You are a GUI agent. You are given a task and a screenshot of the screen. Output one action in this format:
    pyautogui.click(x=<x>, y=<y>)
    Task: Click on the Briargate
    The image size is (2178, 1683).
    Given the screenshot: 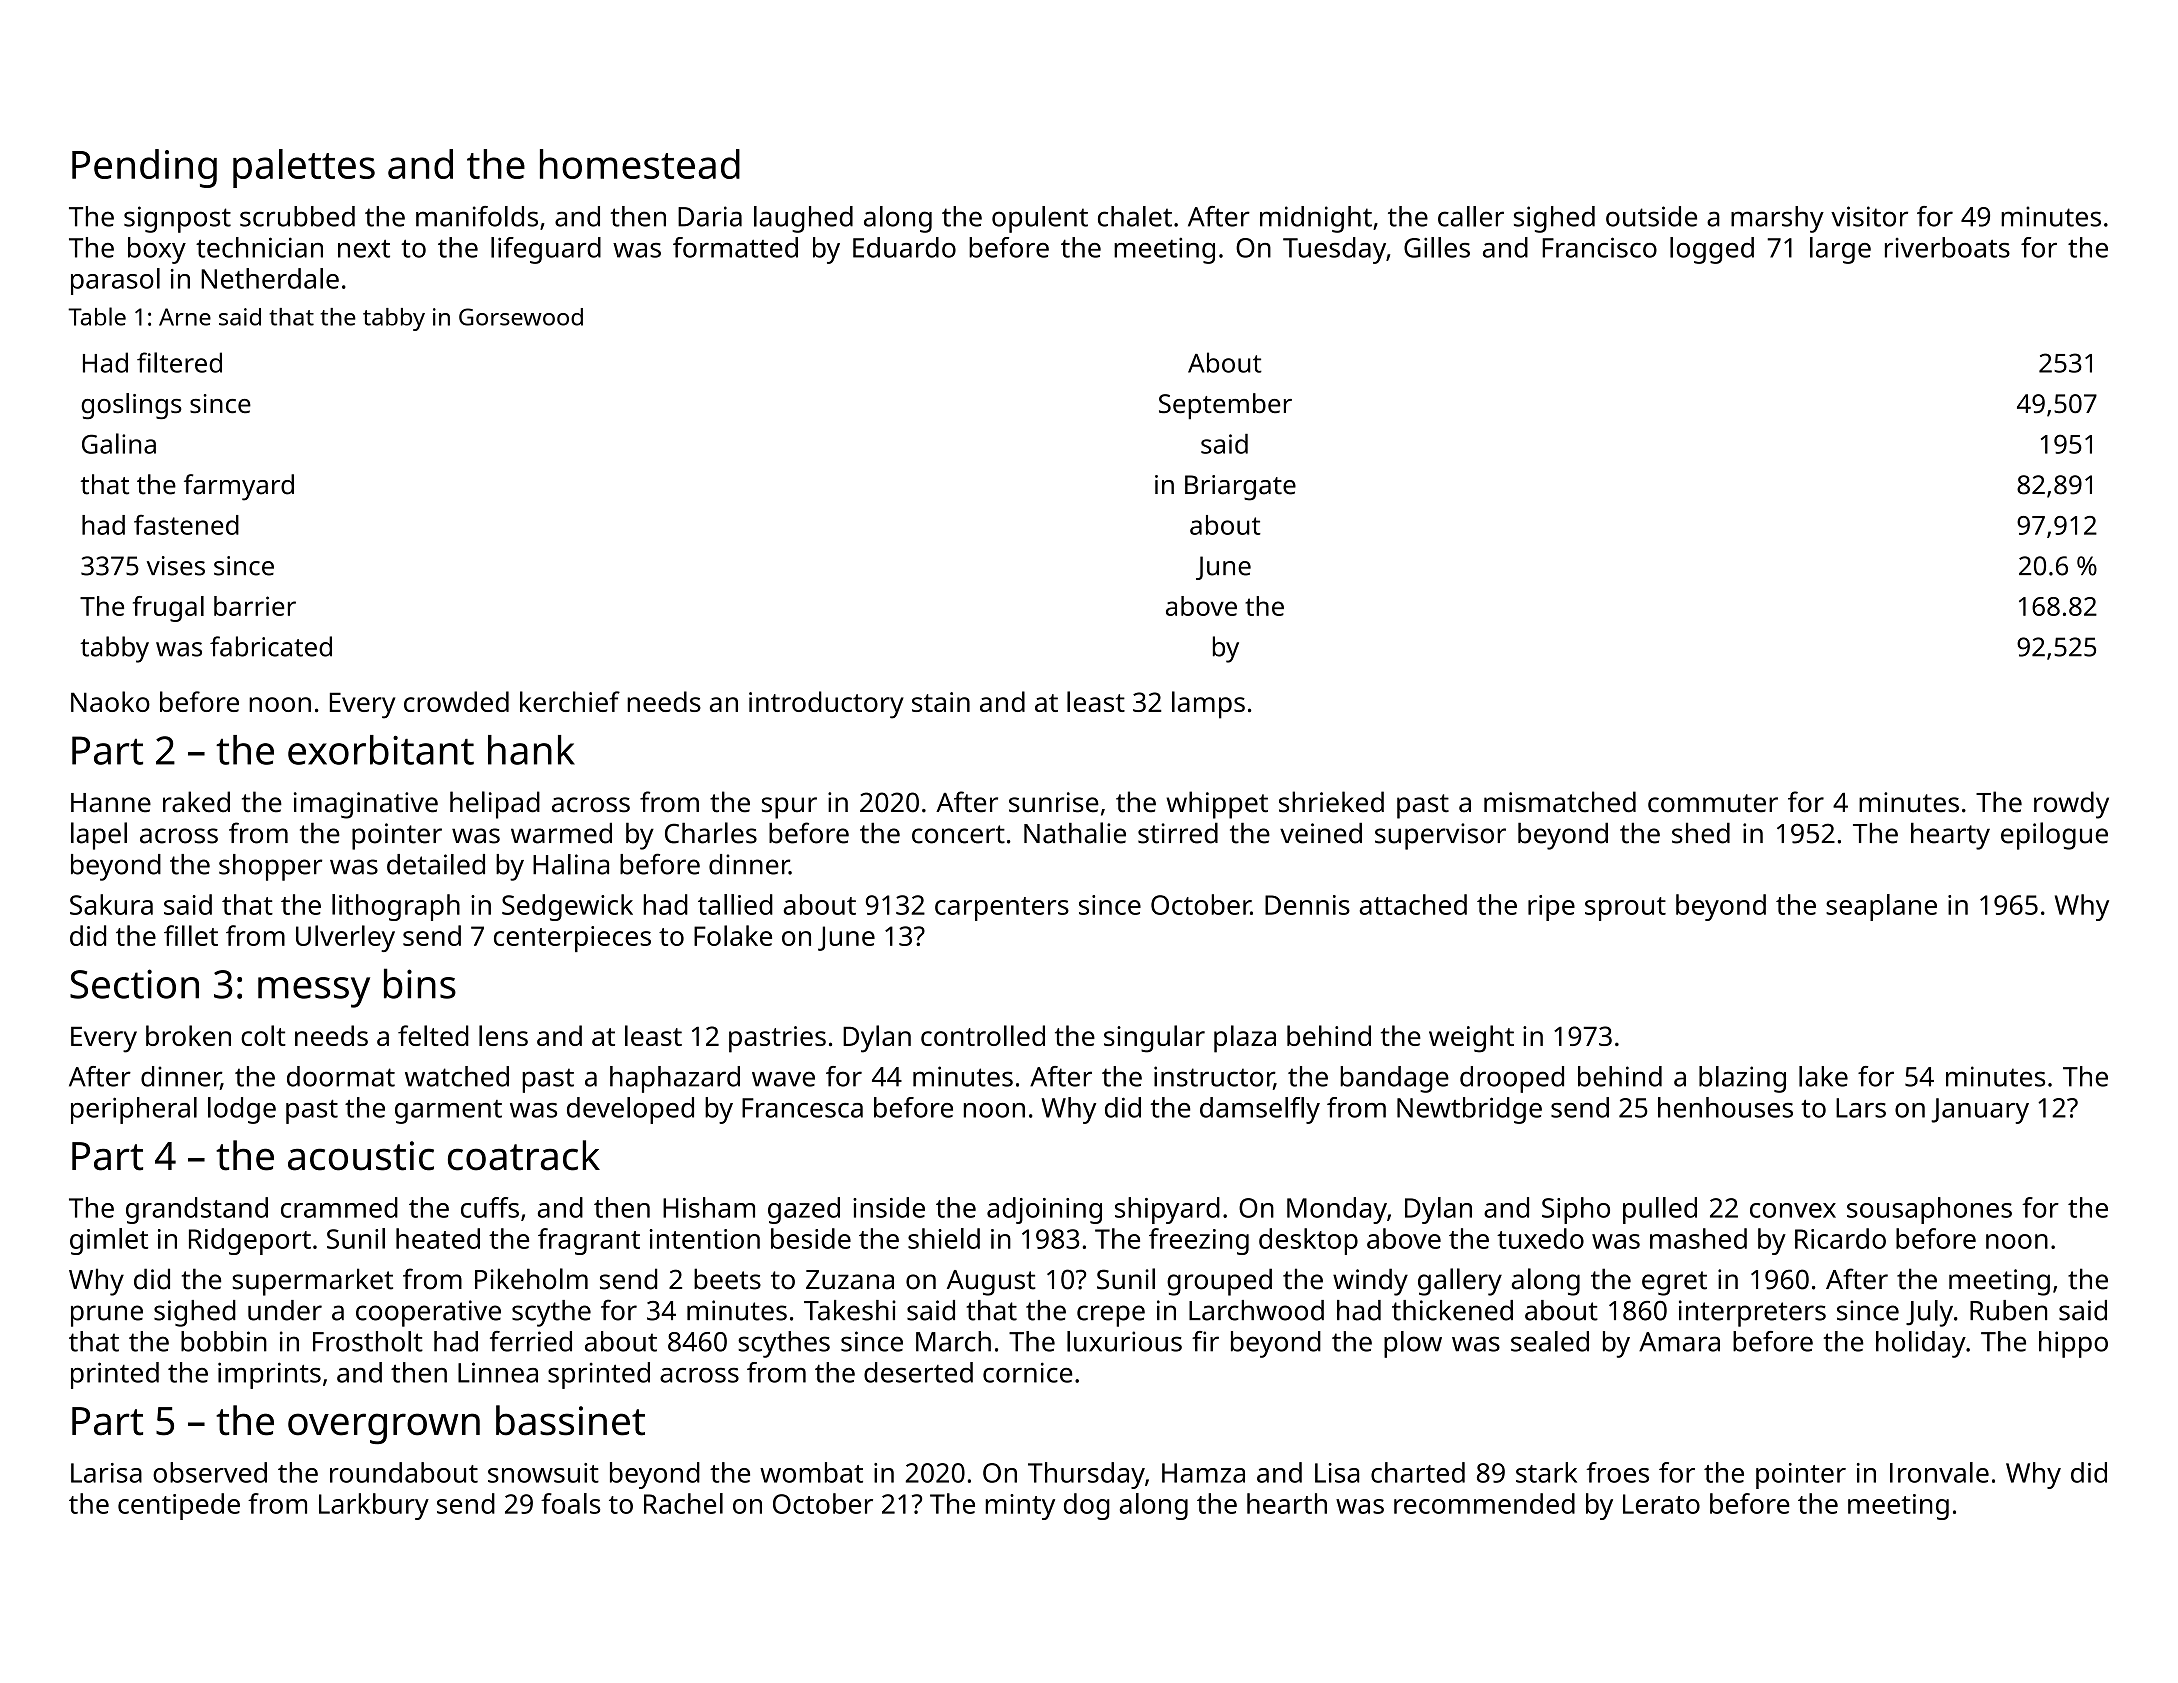 What is the action you would take?
    pyautogui.click(x=1240, y=488)
